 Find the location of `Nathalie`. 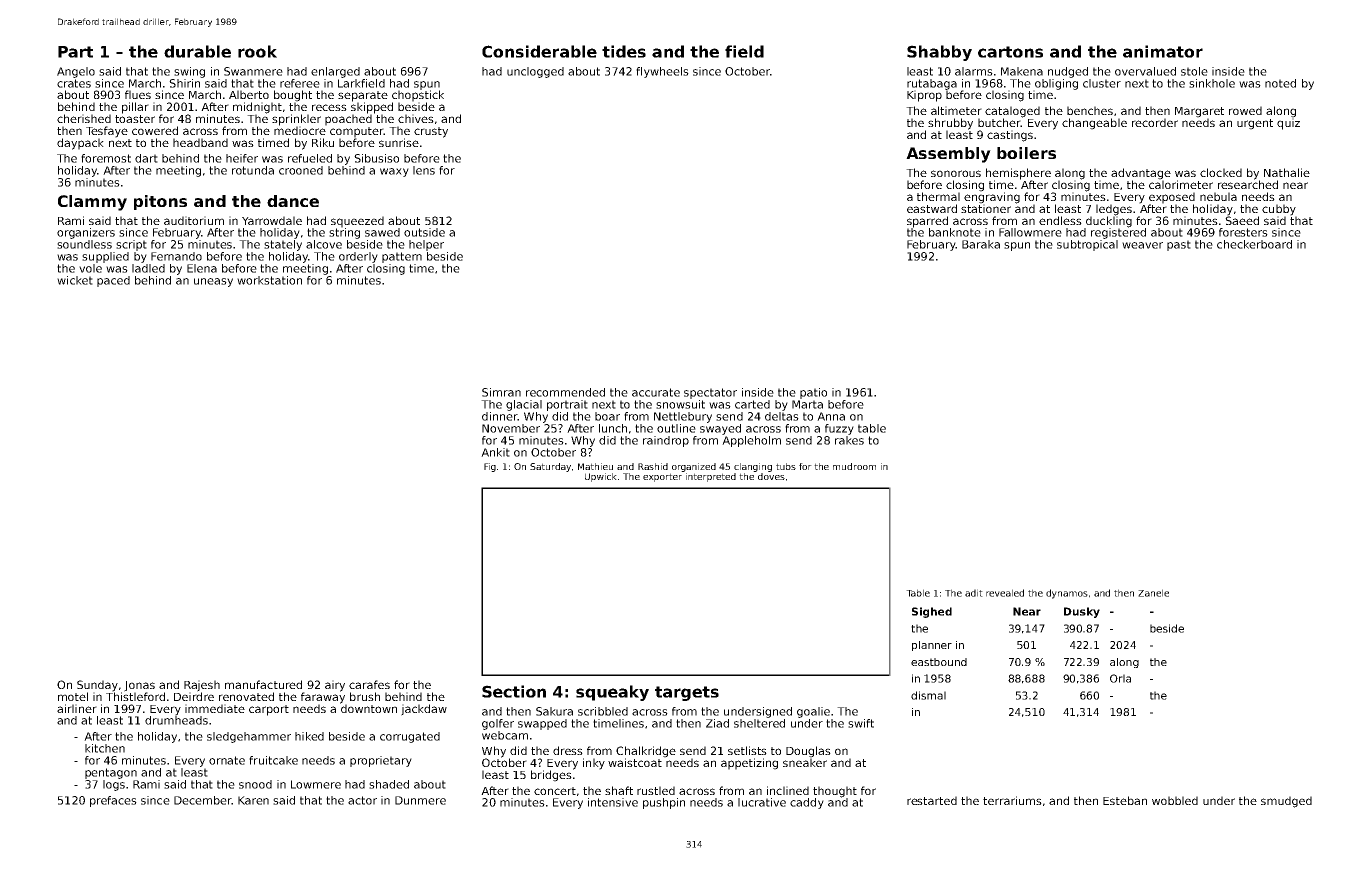

Nathalie is located at coordinates (1287, 172).
